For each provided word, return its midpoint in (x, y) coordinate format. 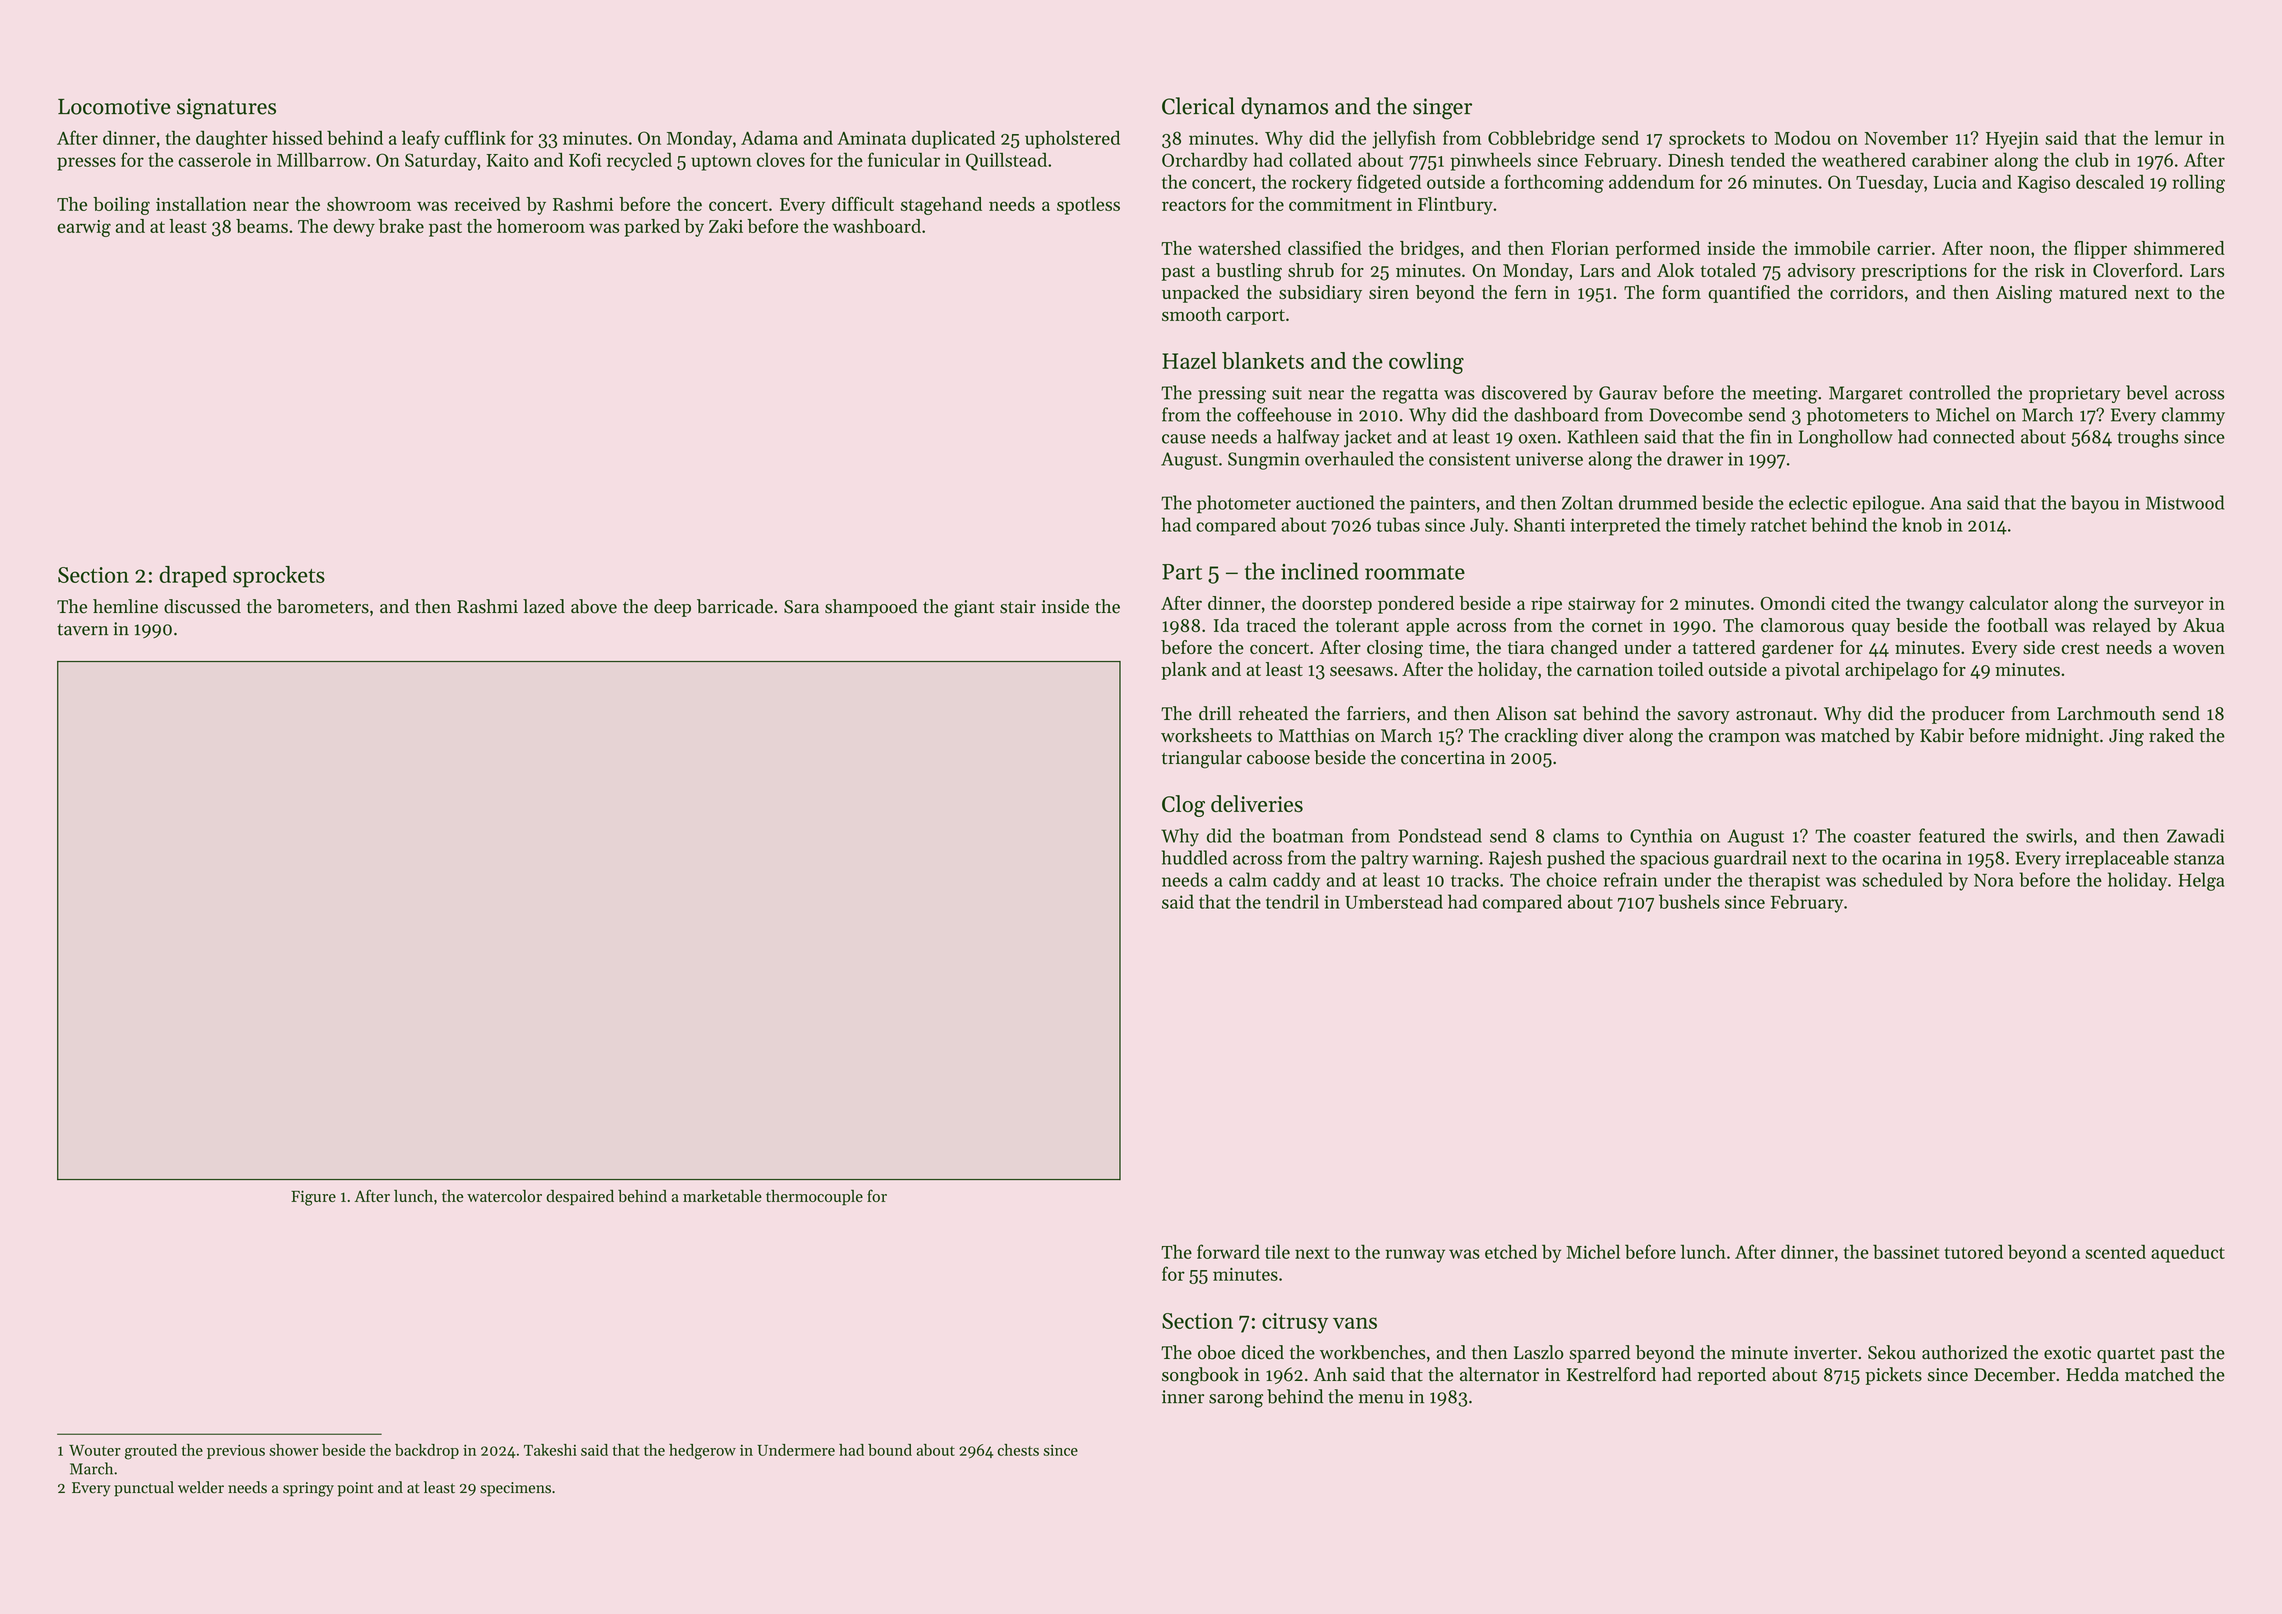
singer (1442, 109)
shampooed (871, 608)
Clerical (1198, 106)
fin (1760, 436)
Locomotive (114, 106)
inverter (1825, 1353)
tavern (82, 630)
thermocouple (814, 1198)
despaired (580, 1198)
